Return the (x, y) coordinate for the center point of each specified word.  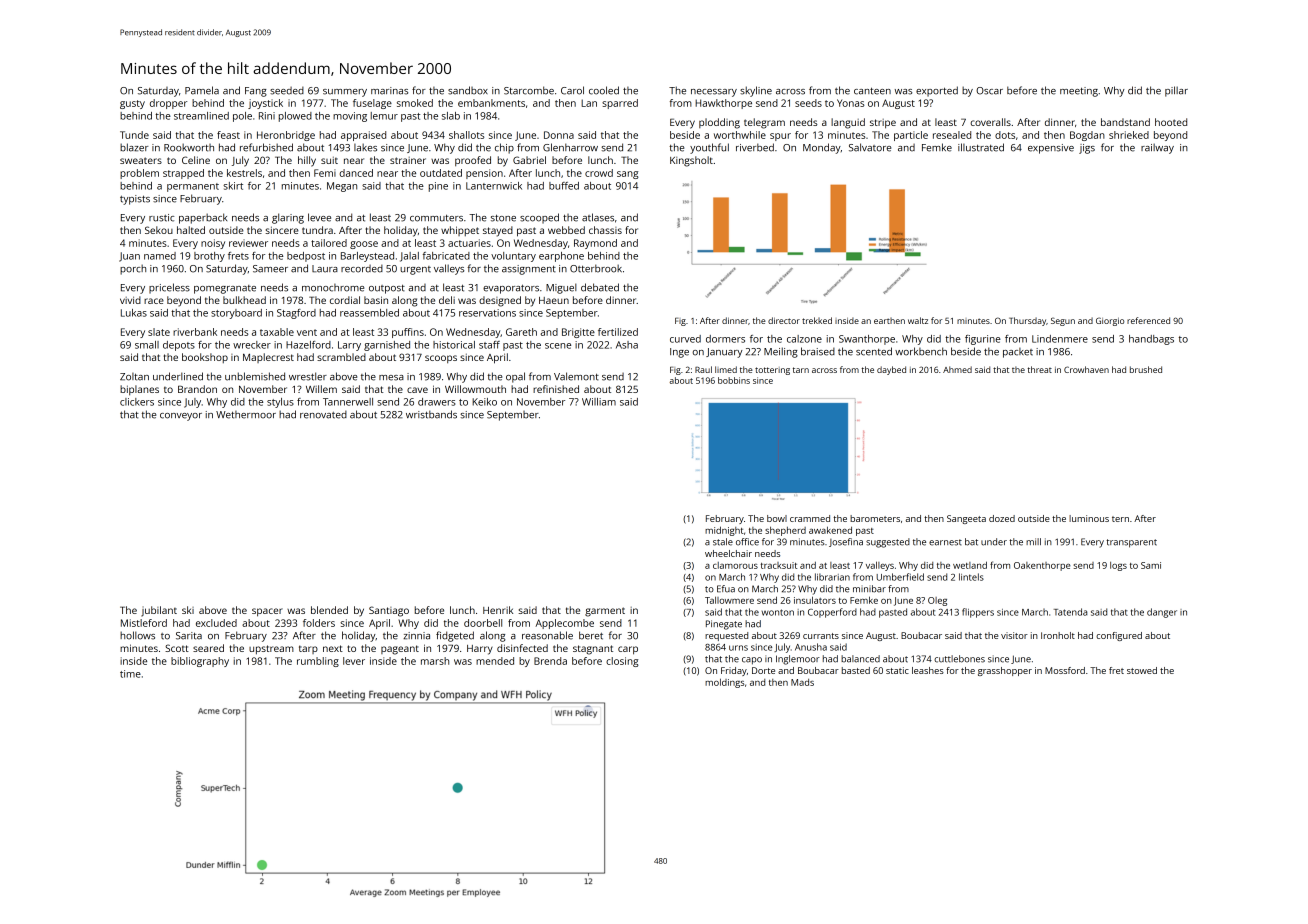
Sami (1151, 565)
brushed (1146, 369)
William (599, 402)
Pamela (202, 90)
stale (723, 542)
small (147, 345)
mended (495, 661)
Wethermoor (246, 415)
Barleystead (367, 257)
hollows (137, 635)
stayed (498, 231)
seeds (808, 103)
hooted (1171, 122)
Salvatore (870, 147)
